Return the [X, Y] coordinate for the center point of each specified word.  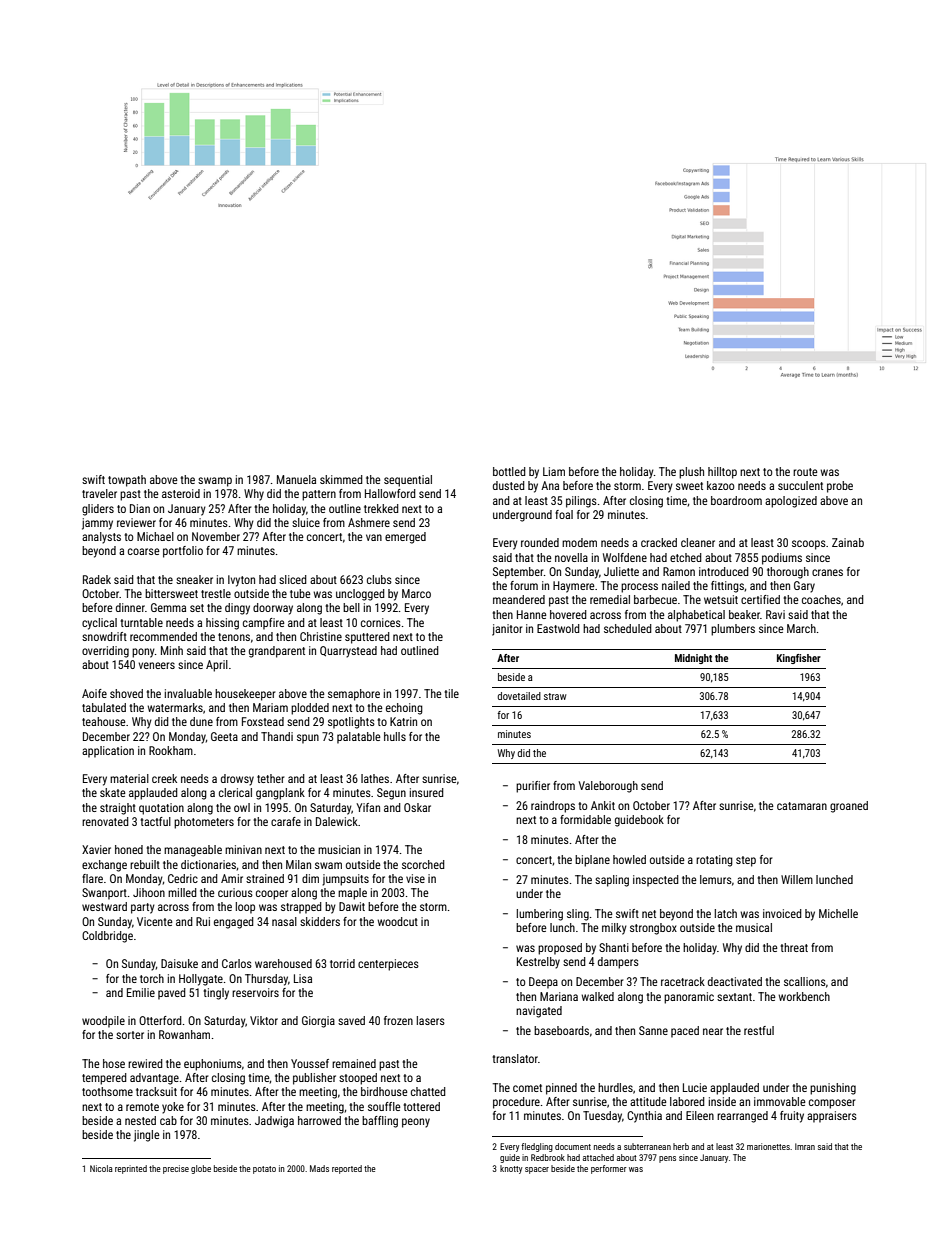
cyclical [99, 624]
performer [609, 1169]
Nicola [101, 1168]
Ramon [679, 571]
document [573, 1146]
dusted [509, 485]
